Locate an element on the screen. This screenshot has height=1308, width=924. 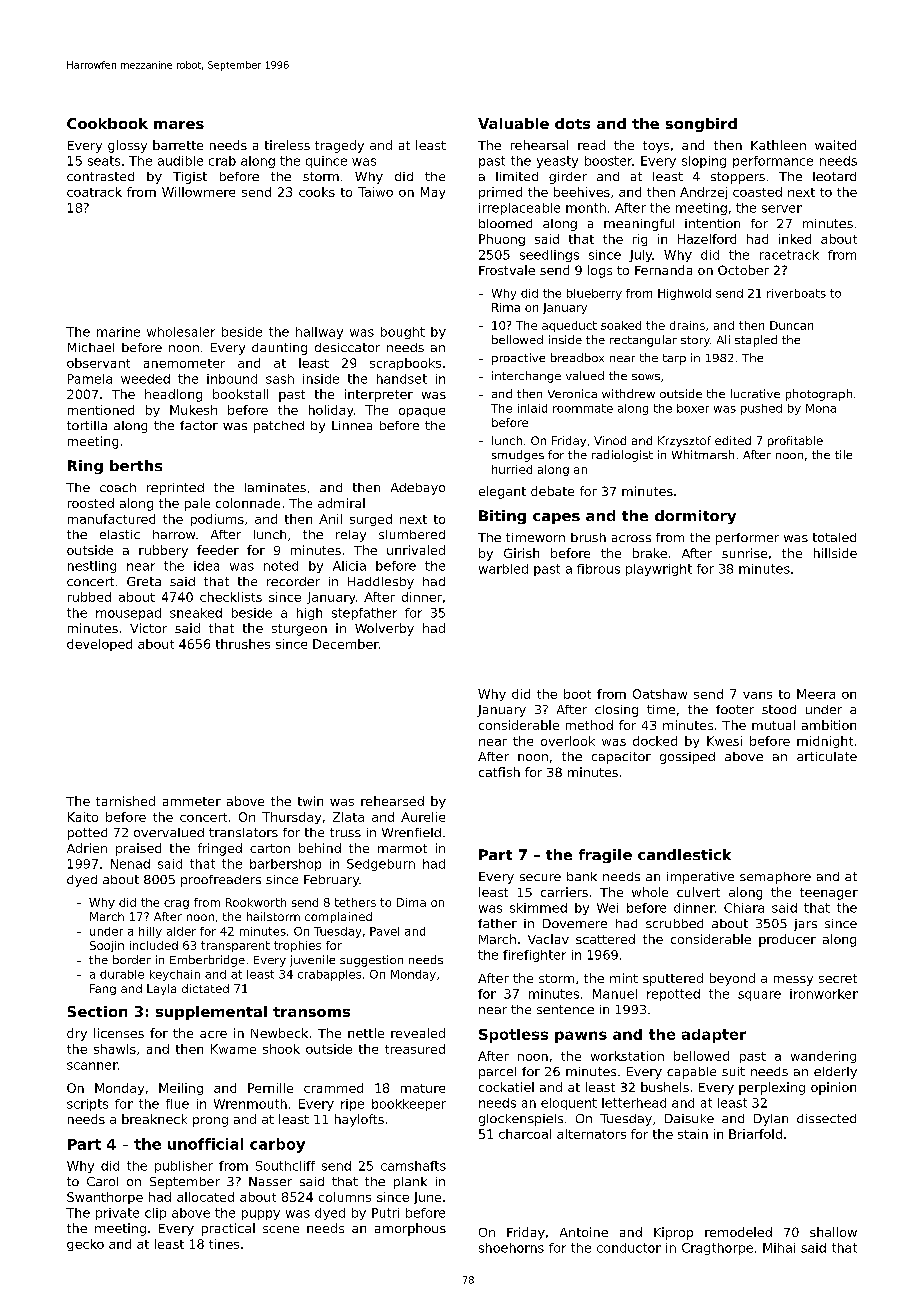
praised is located at coordinates (138, 849).
